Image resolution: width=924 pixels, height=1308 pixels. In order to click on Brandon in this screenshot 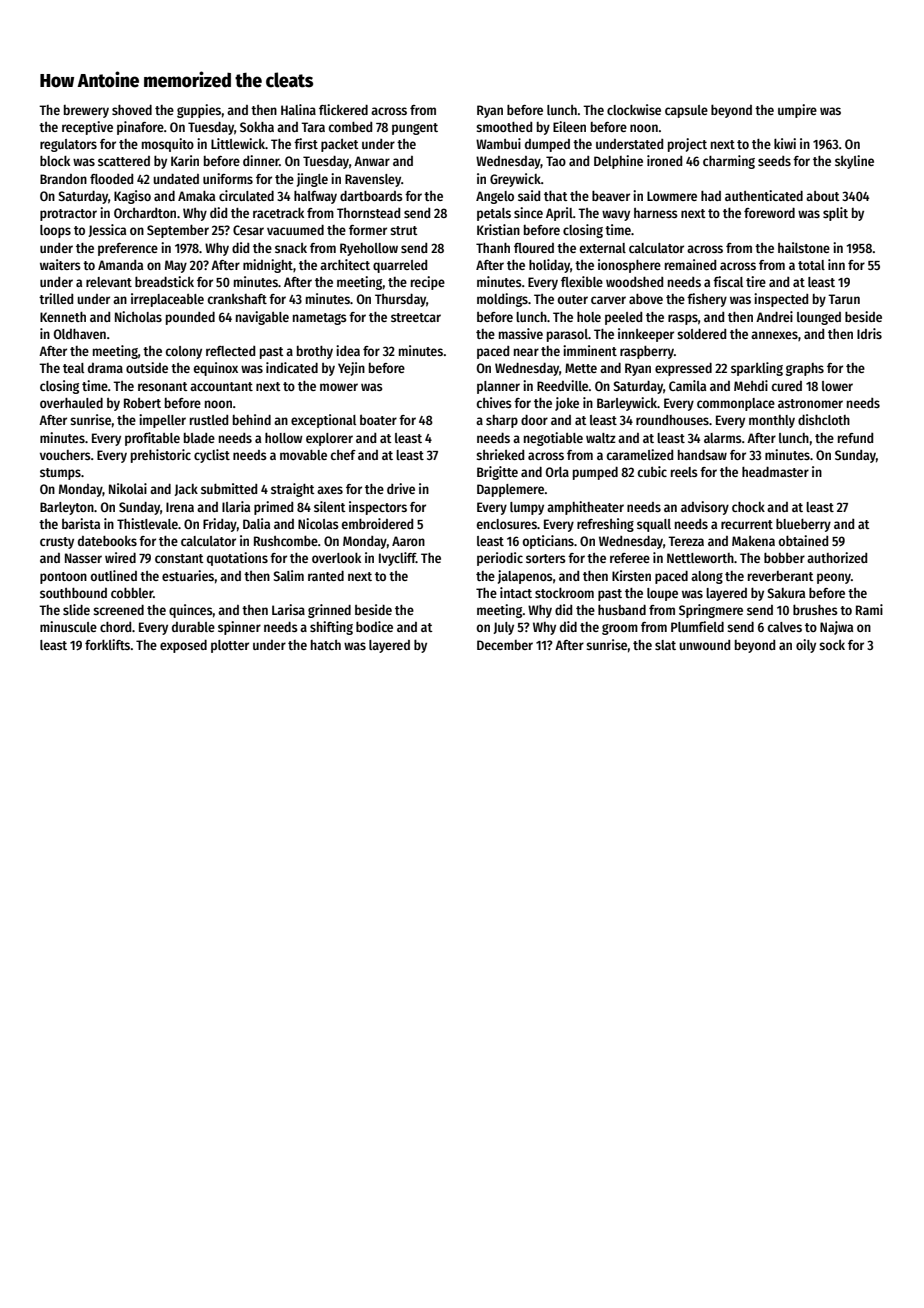, I will do `click(63, 179)`.
